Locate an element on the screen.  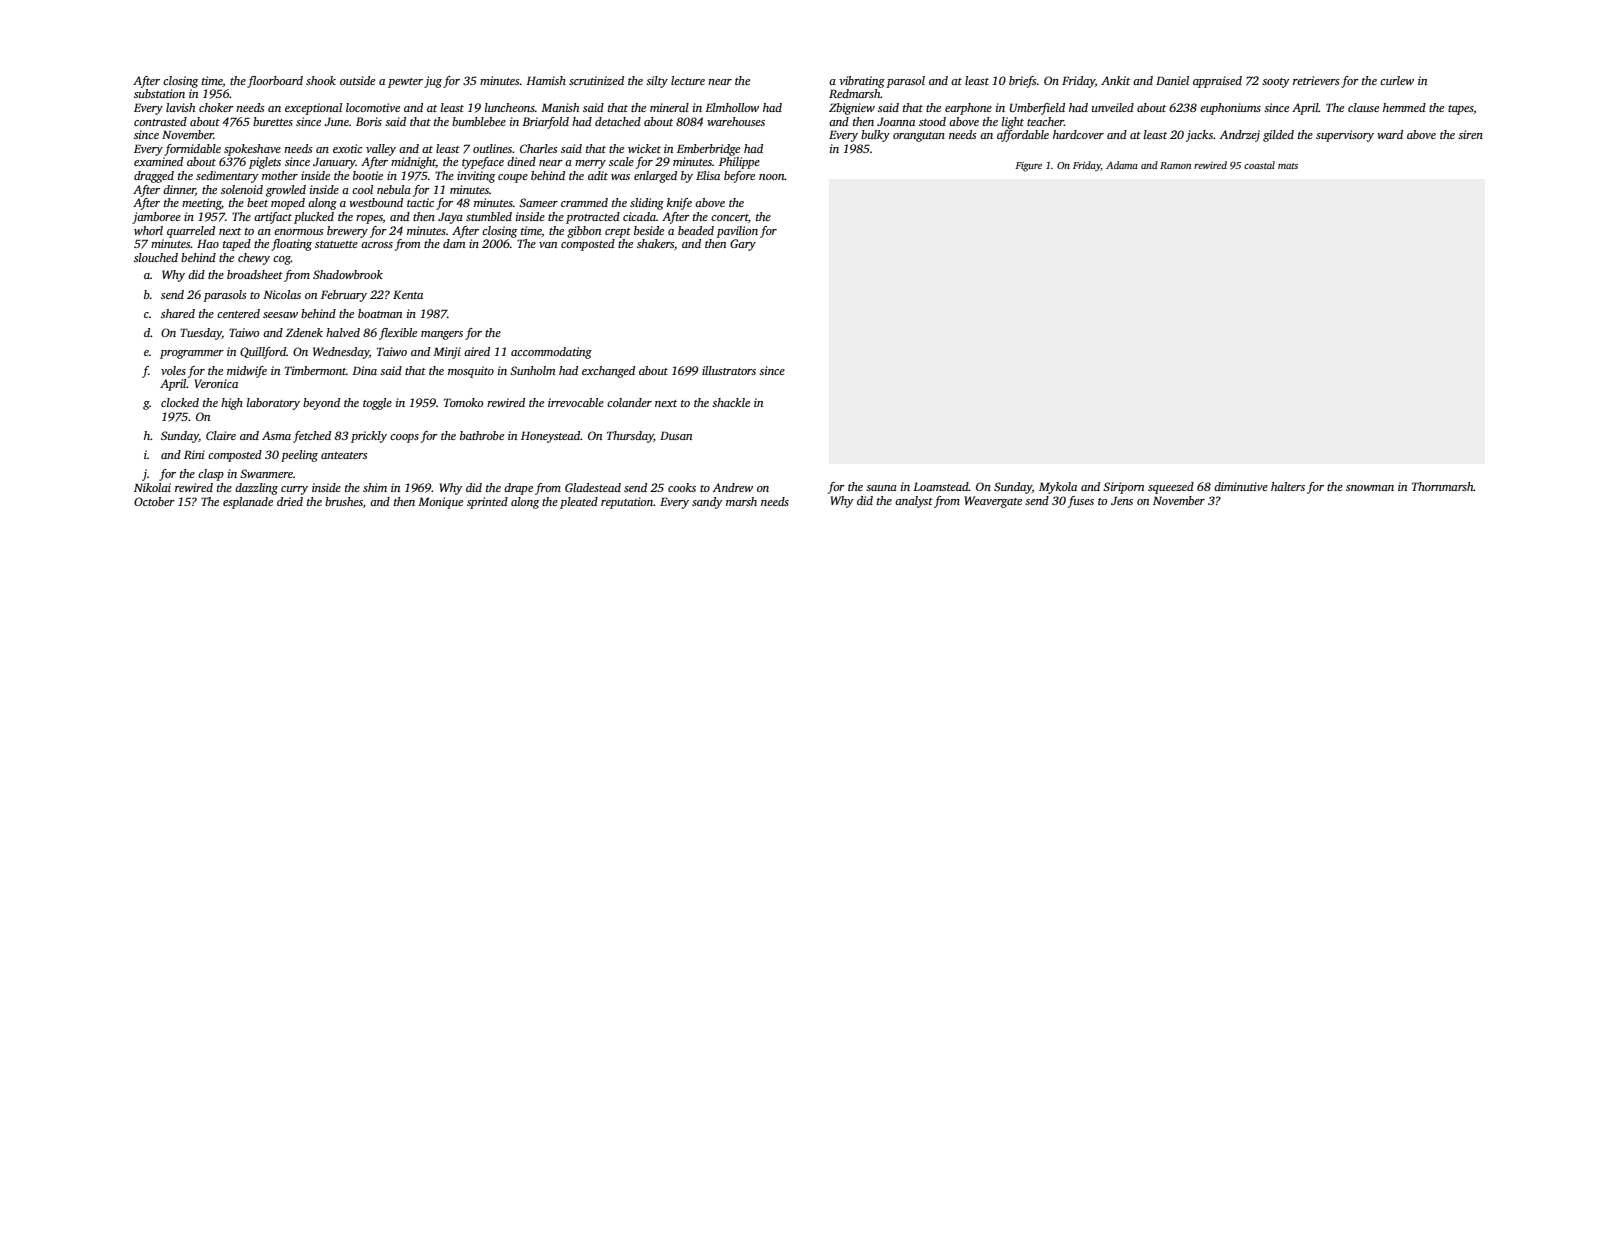
centered is located at coordinates (238, 313).
